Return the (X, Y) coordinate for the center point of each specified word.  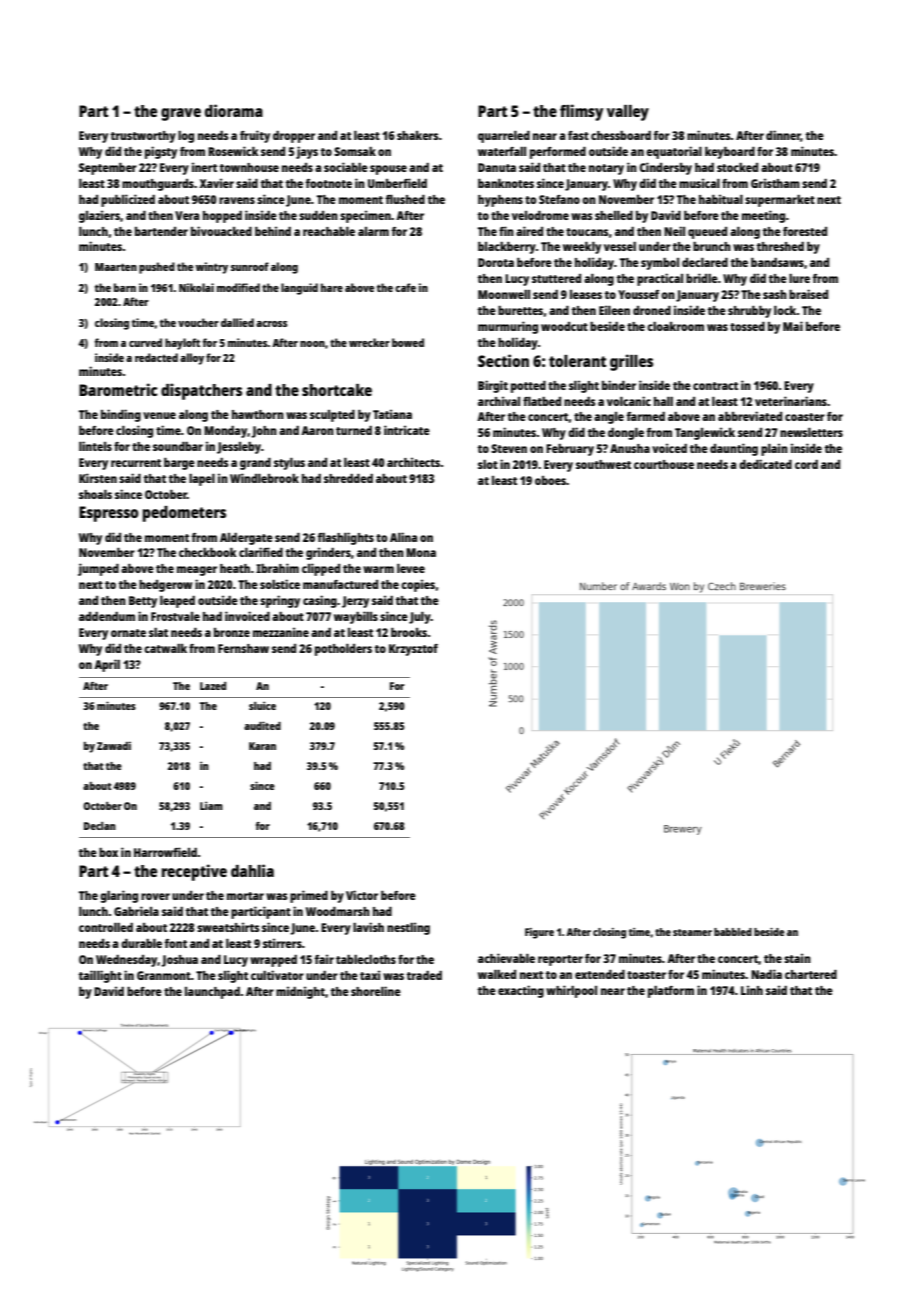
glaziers (99, 216)
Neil (674, 231)
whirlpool (571, 991)
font (175, 943)
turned (354, 430)
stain (797, 958)
